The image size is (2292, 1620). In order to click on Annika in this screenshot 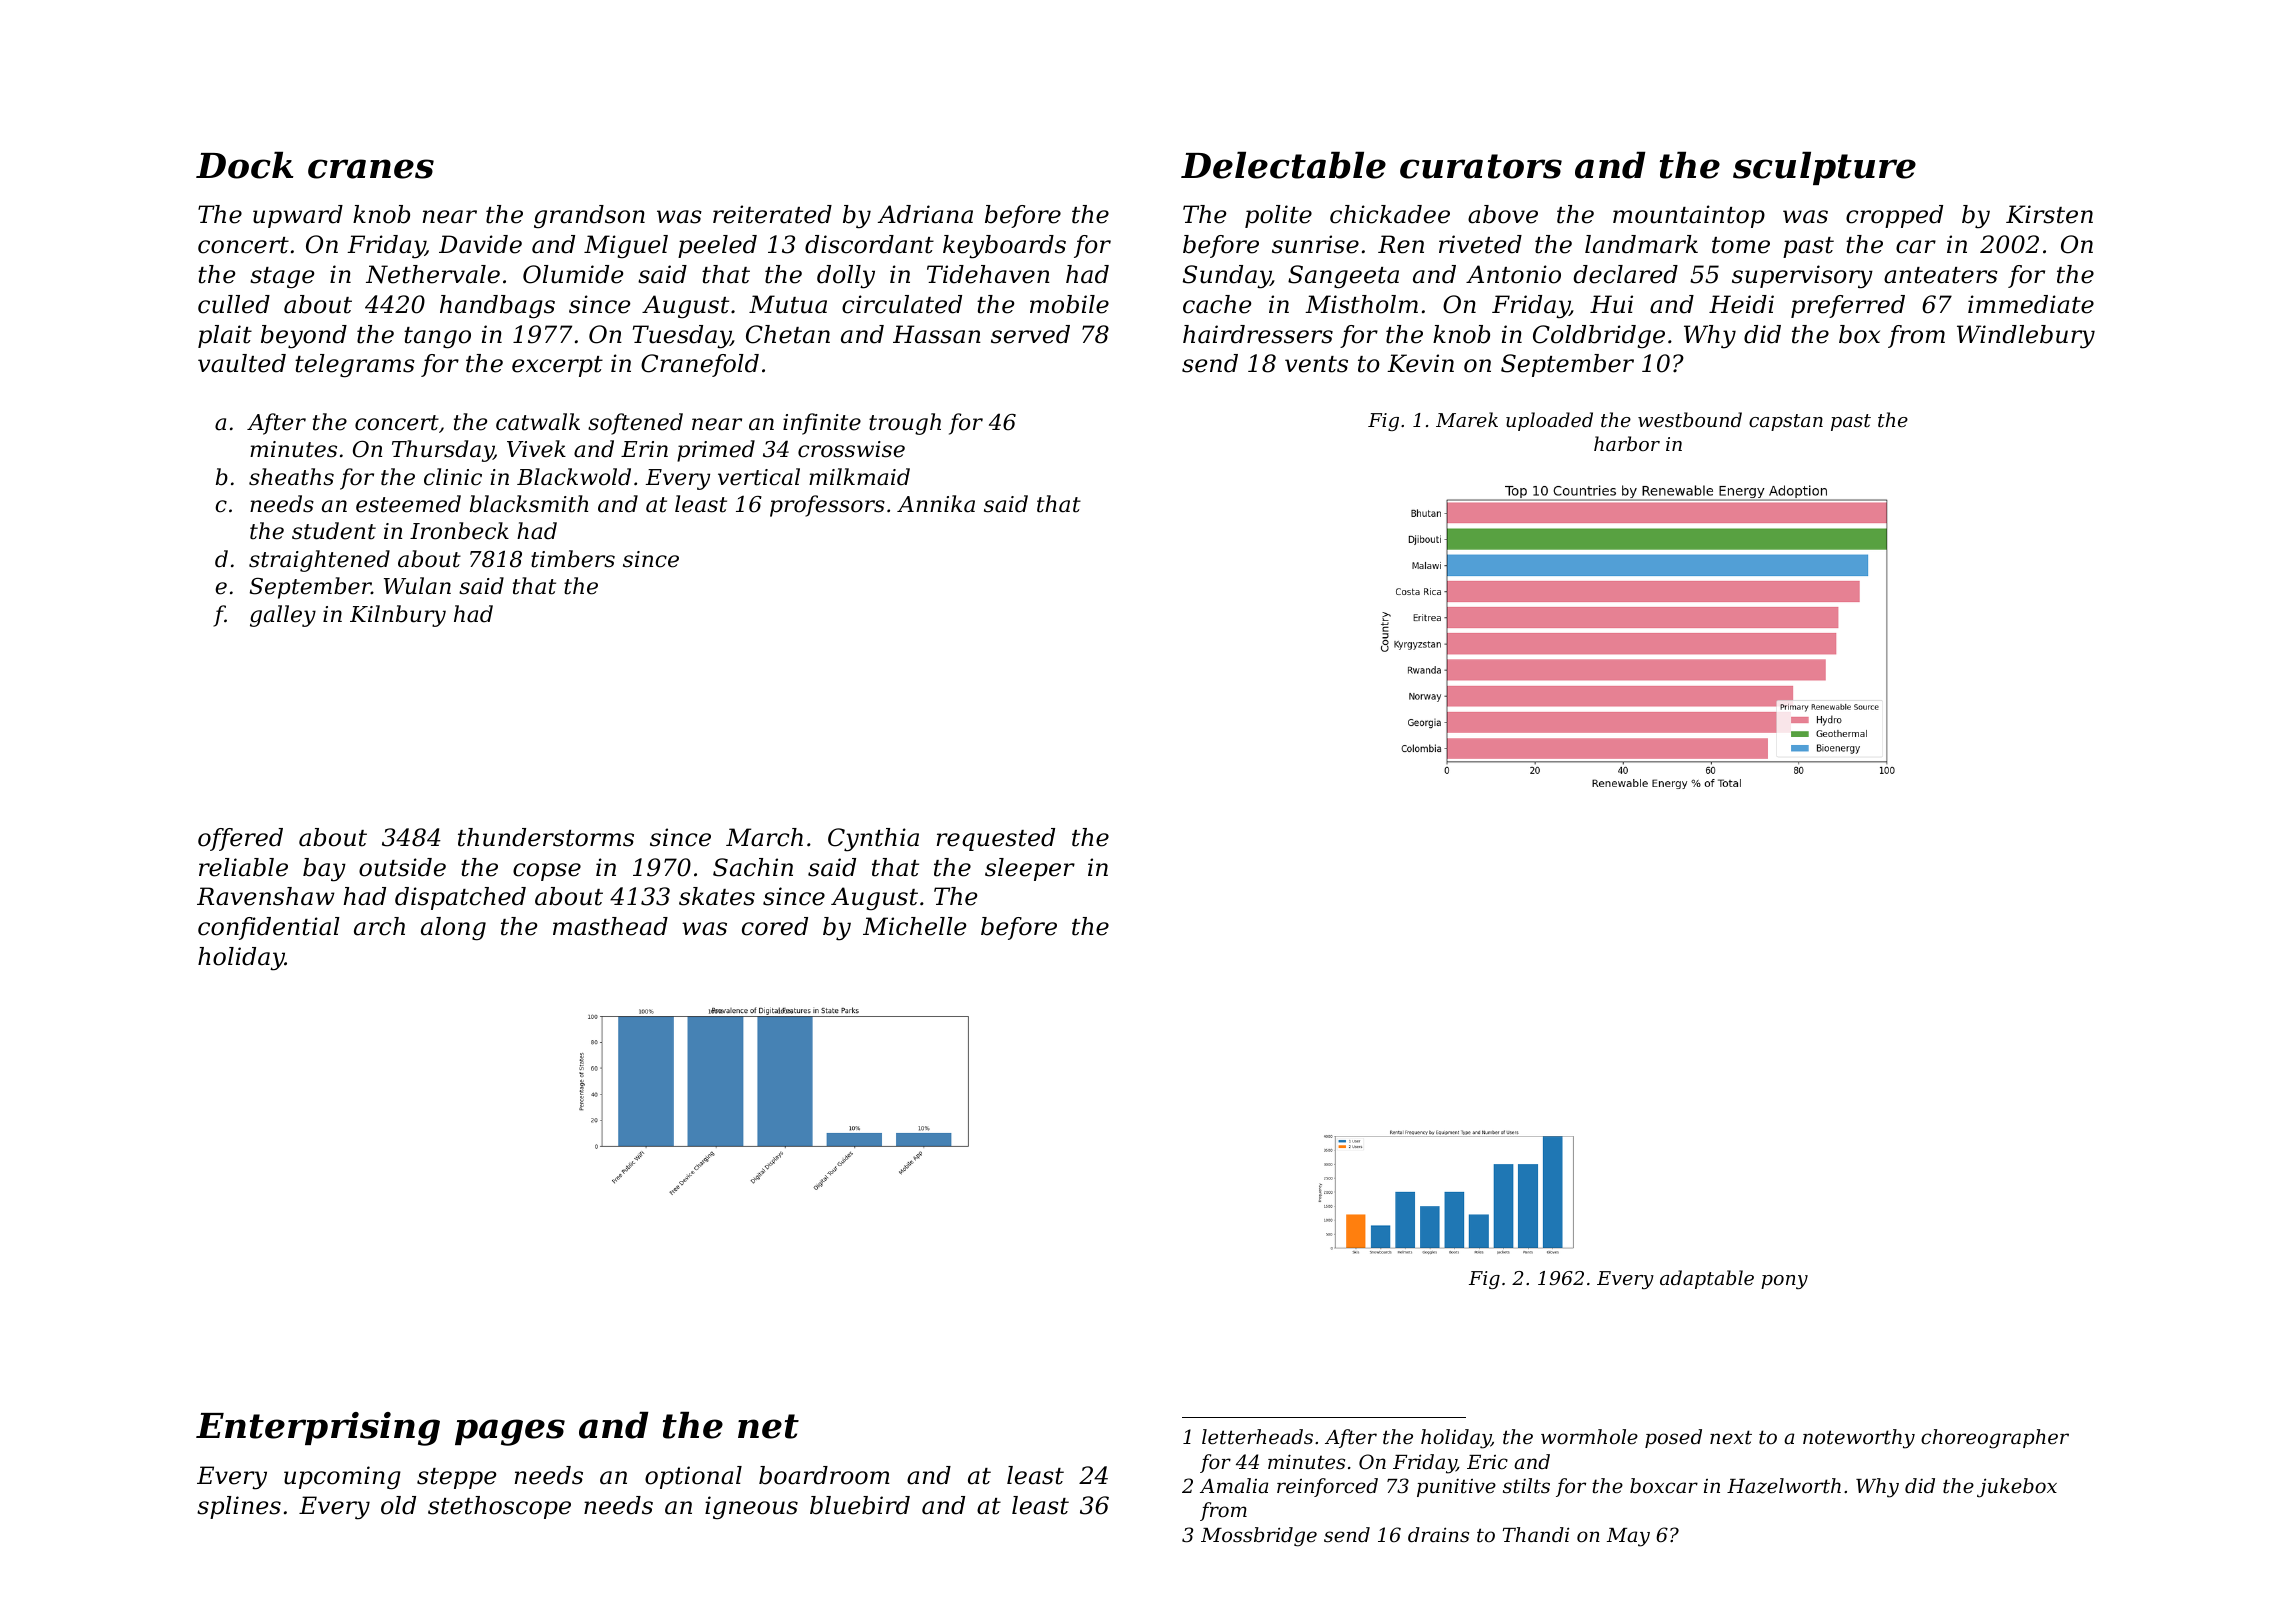, I will do `click(936, 504)`.
